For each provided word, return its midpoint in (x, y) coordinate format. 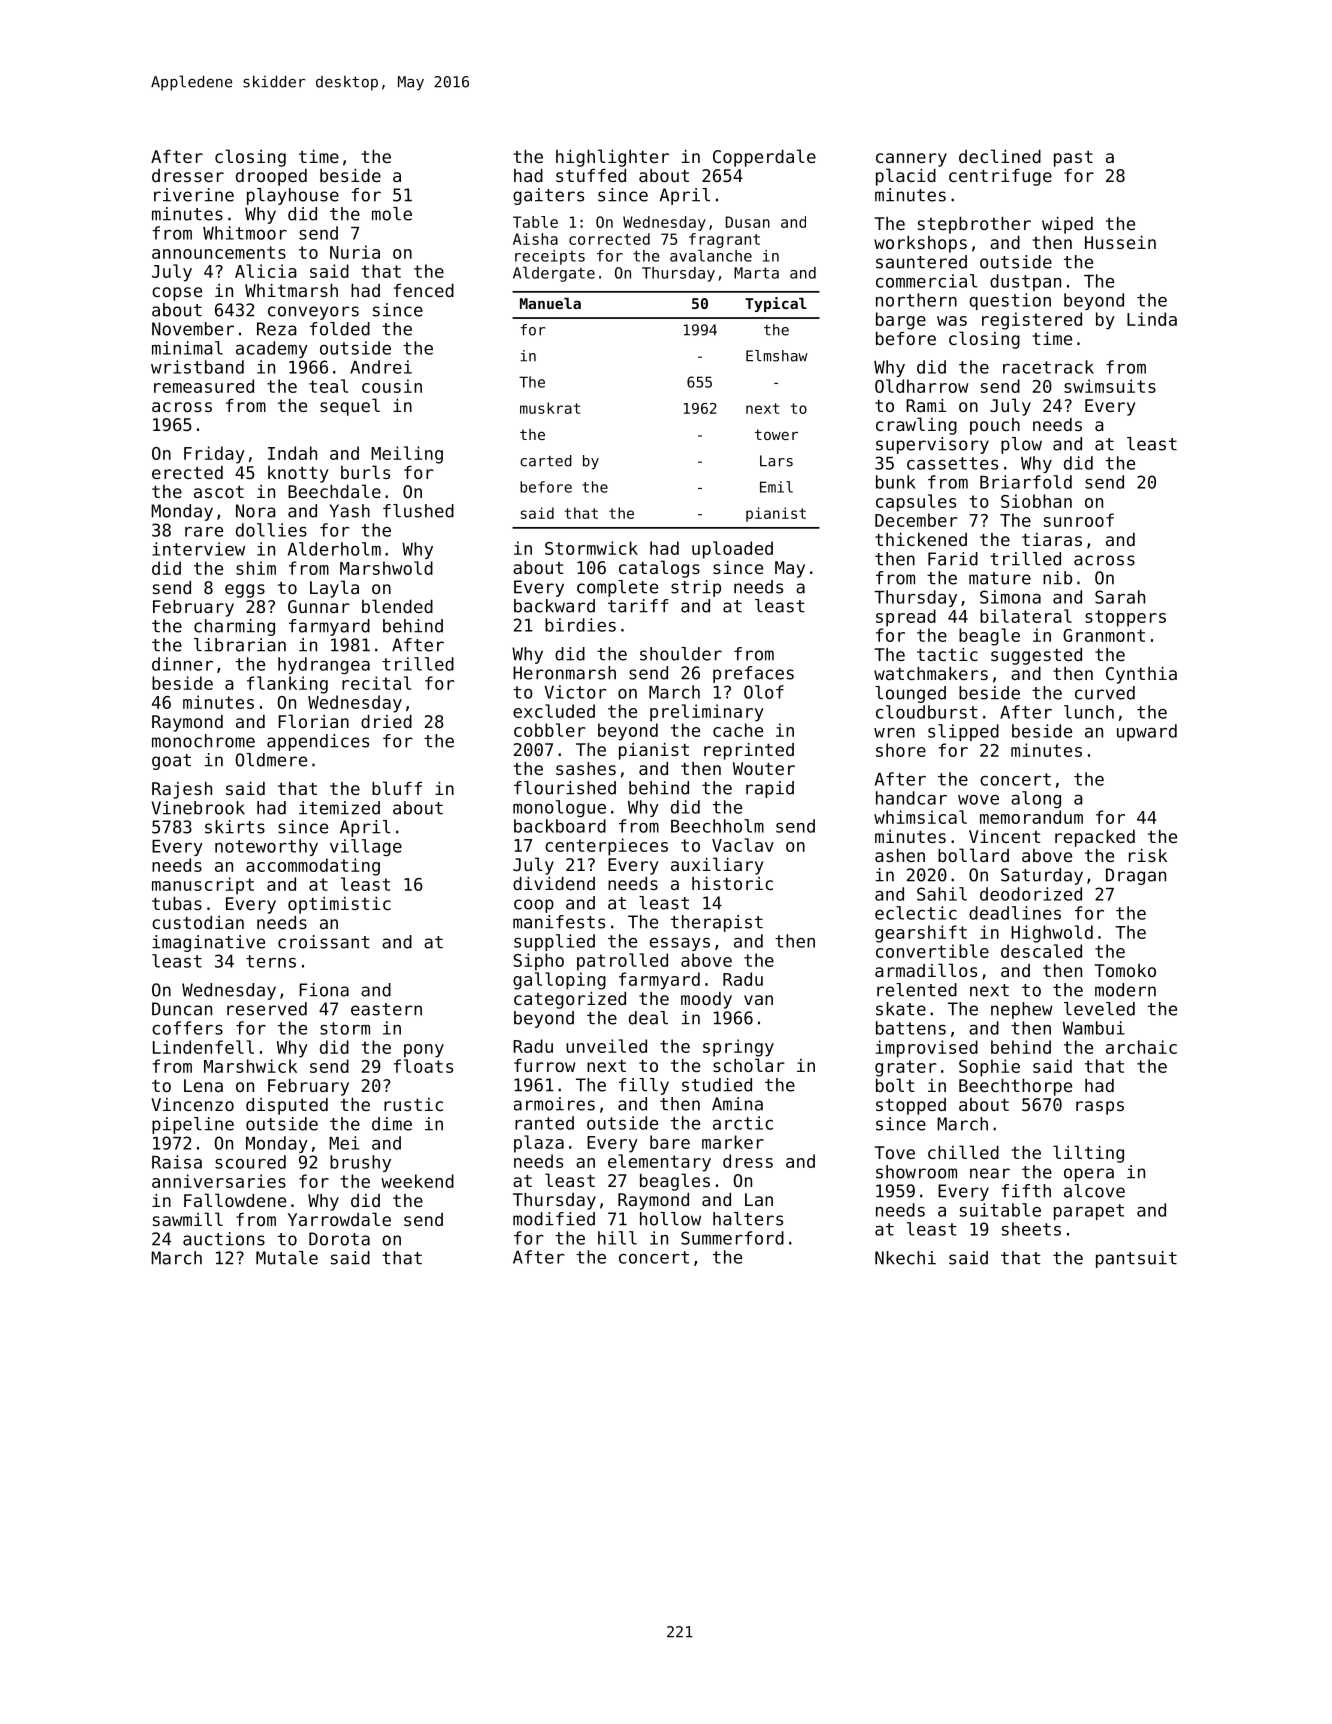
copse (177, 294)
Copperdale (764, 158)
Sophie (989, 1068)
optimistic (339, 905)
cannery (911, 160)
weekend (417, 1181)
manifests (559, 922)
